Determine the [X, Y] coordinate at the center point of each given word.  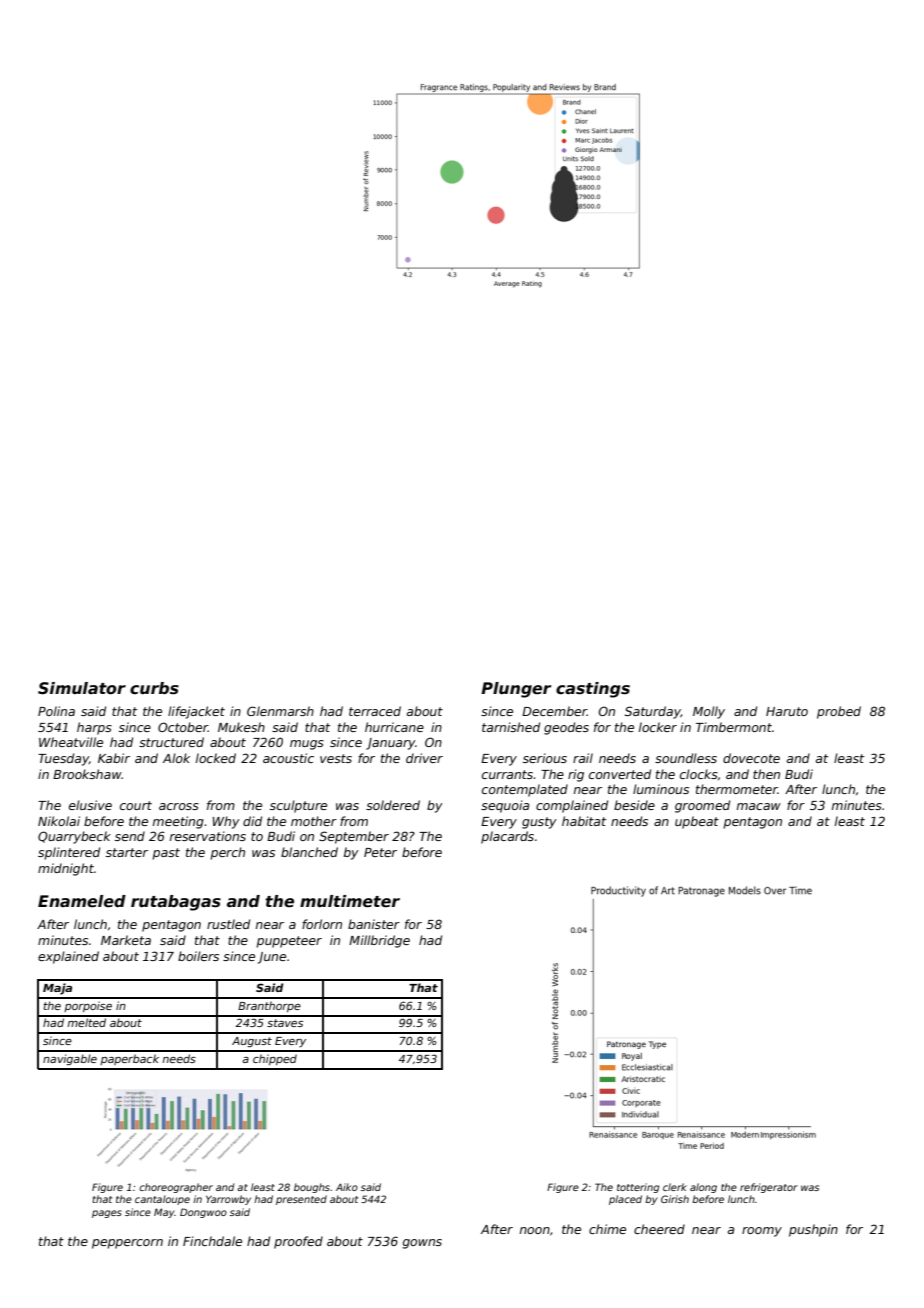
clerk [675, 1187]
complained [572, 806]
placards [507, 837]
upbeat [697, 822]
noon [535, 1230]
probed [839, 712]
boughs [312, 1188]
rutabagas [176, 903]
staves [285, 1023]
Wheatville [71, 742]
